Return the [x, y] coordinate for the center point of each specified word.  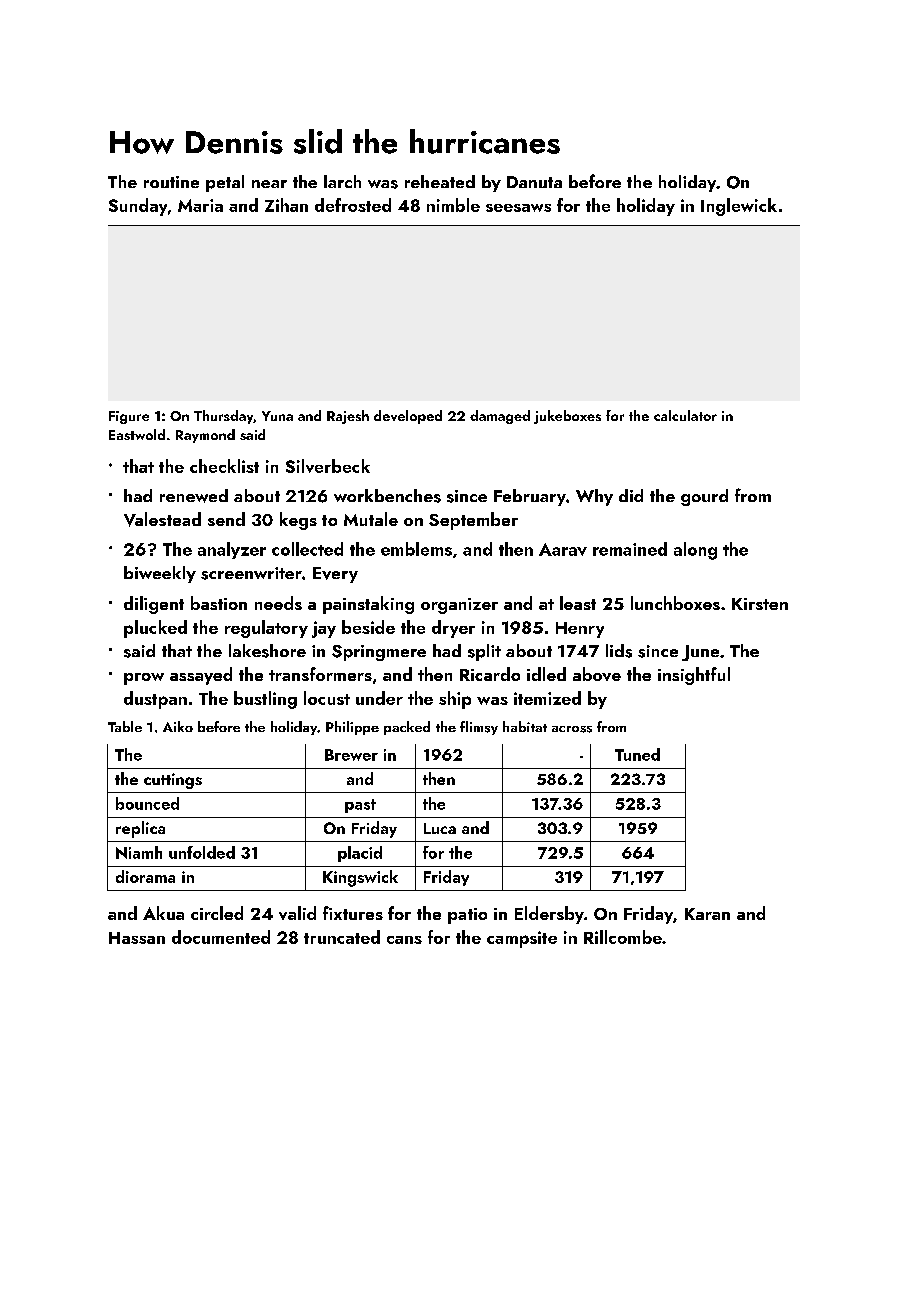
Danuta [534, 182]
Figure [129, 417]
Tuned [637, 754]
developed [408, 417]
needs [278, 603]
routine [171, 182]
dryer [453, 629]
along [695, 551]
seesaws [518, 208]
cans [404, 940]
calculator [685, 415]
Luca [440, 828]
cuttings [173, 781]
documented [221, 937]
